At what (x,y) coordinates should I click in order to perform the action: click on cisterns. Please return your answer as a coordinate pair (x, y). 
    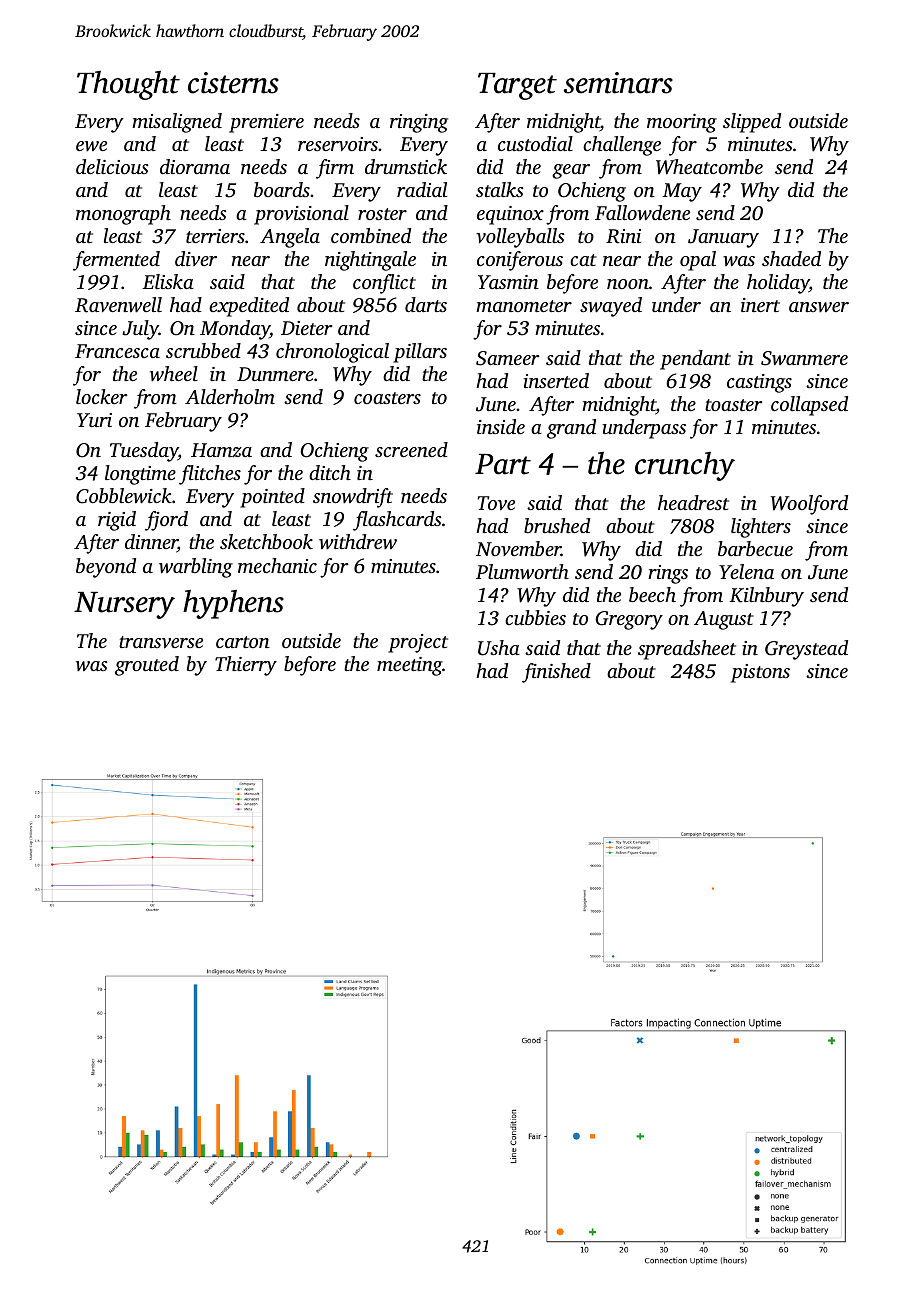
    Looking at the image, I should click on (233, 83).
